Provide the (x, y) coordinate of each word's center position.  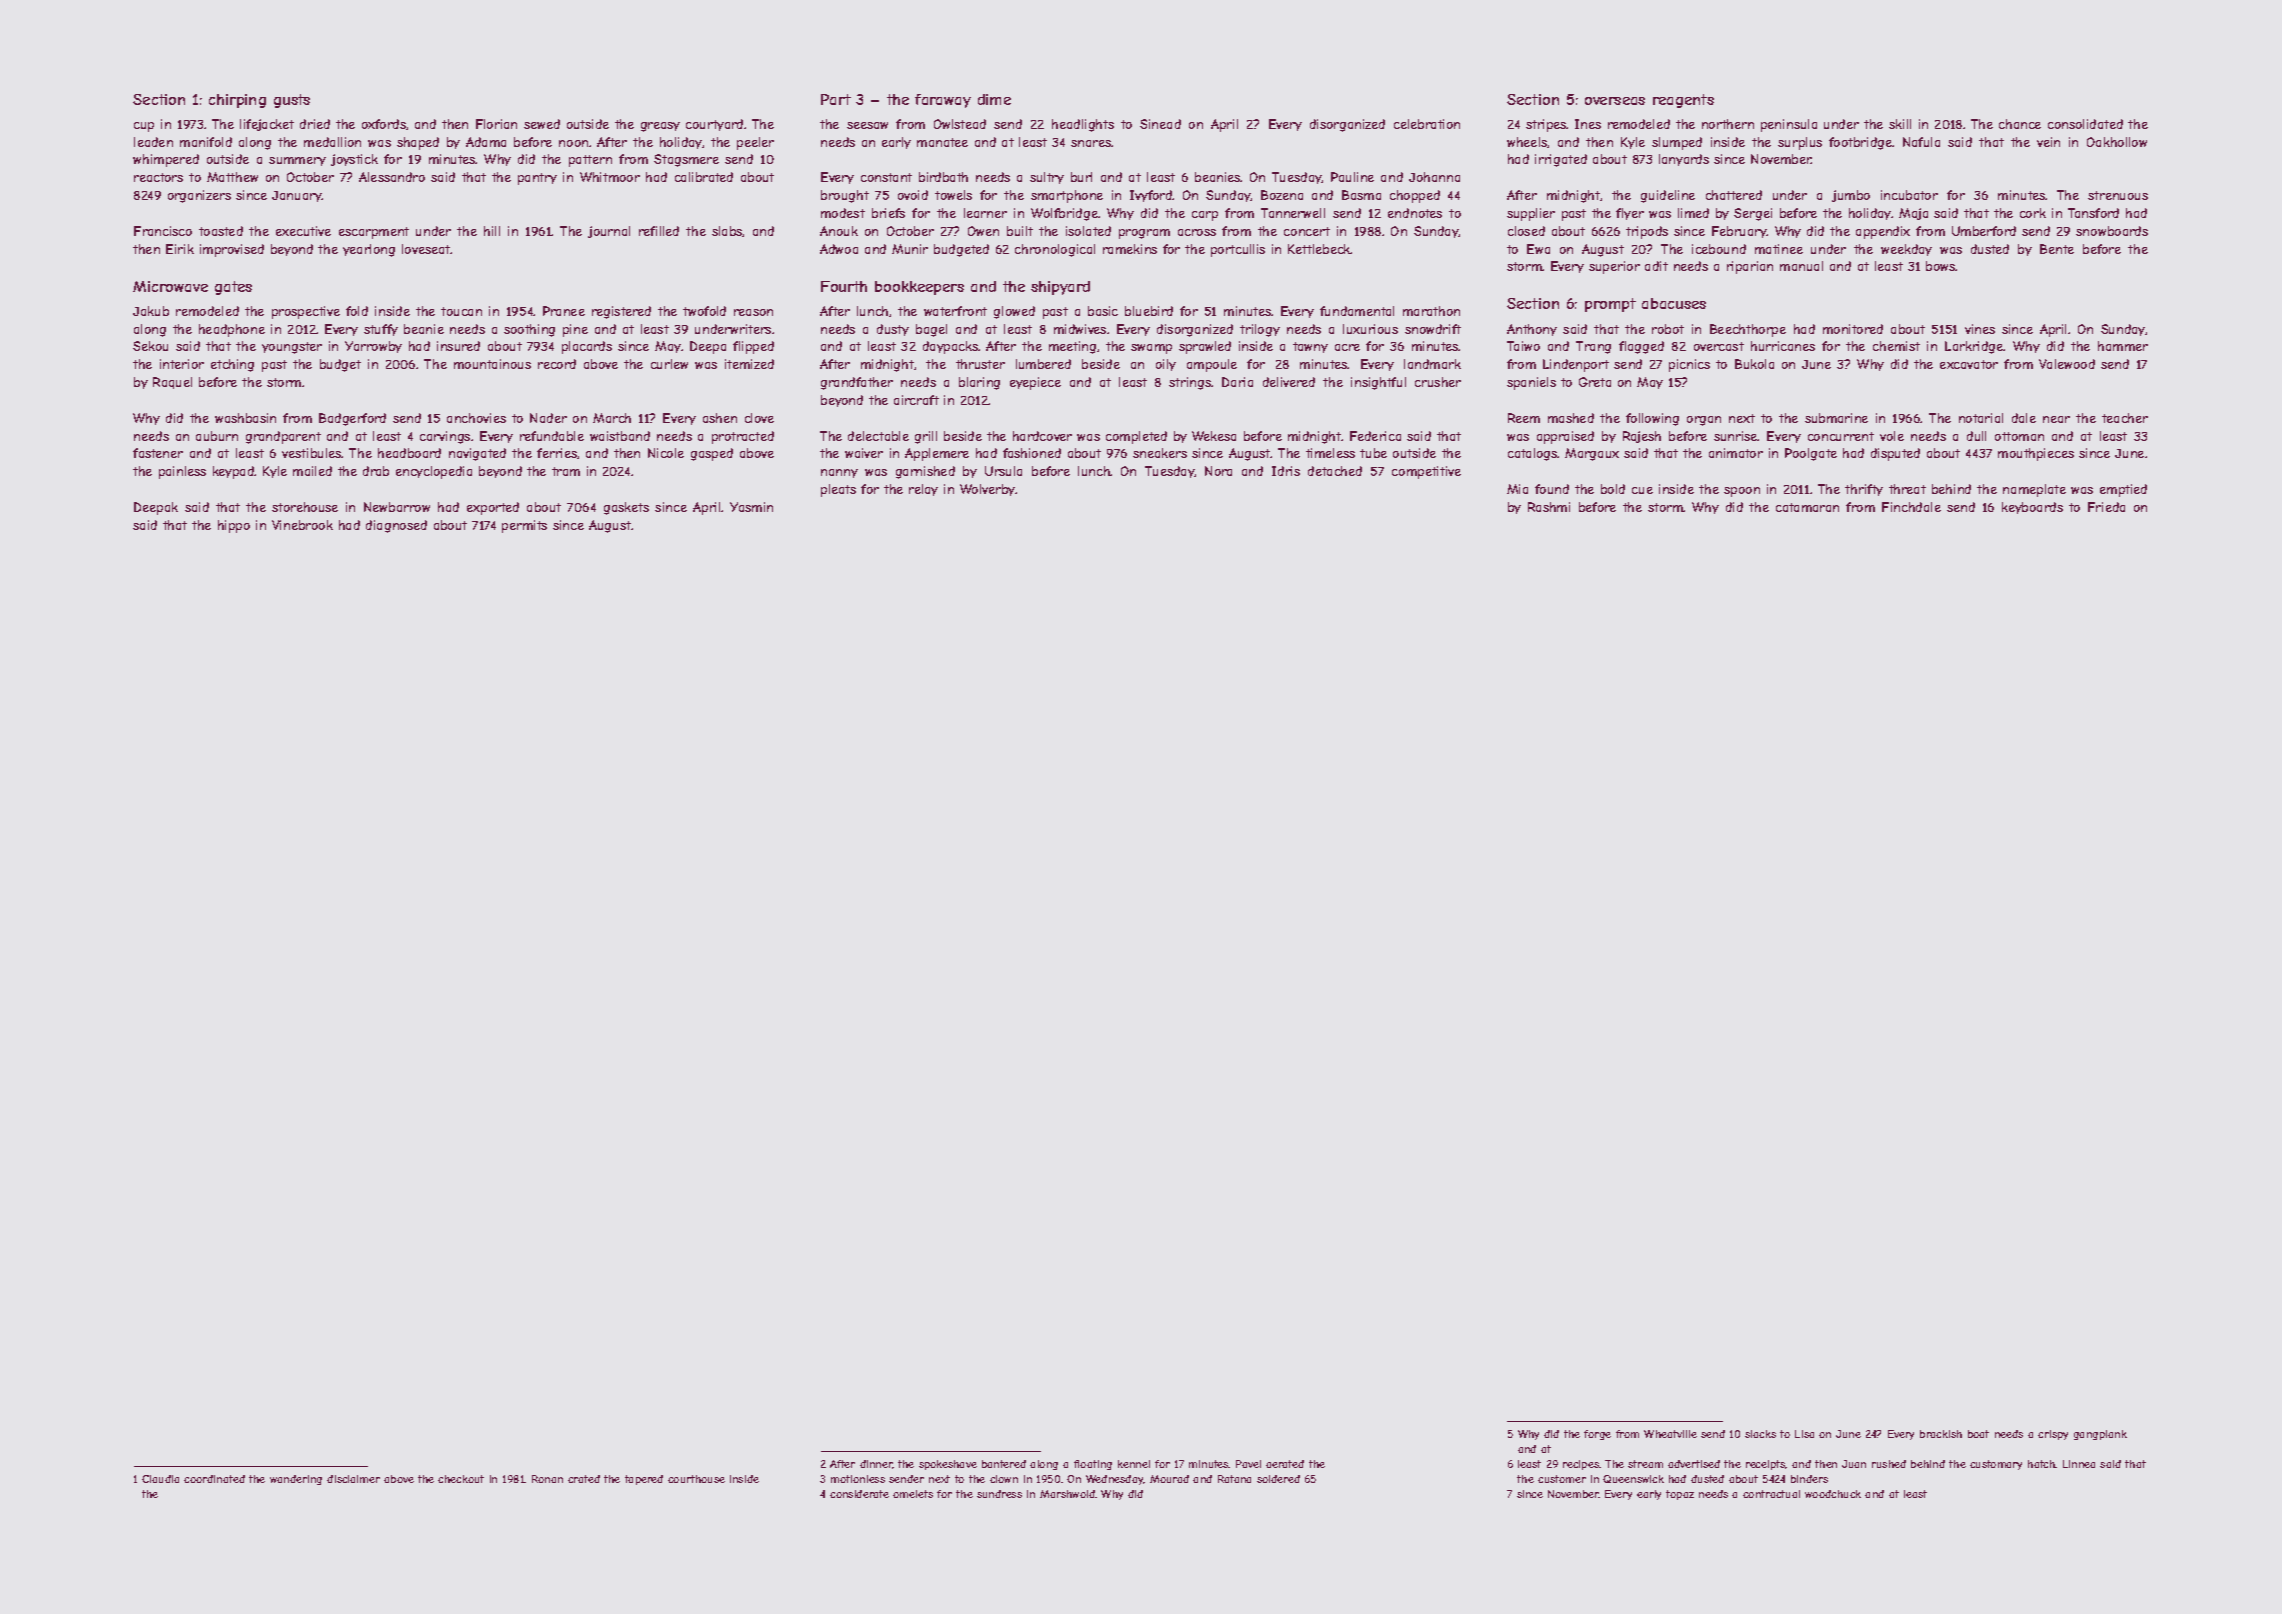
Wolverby (987, 490)
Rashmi (1549, 507)
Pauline (1352, 177)
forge (1597, 1435)
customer (1562, 1479)
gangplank (2100, 1435)
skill (1900, 124)
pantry (537, 179)
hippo (234, 526)
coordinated (214, 1479)
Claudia (160, 1479)
